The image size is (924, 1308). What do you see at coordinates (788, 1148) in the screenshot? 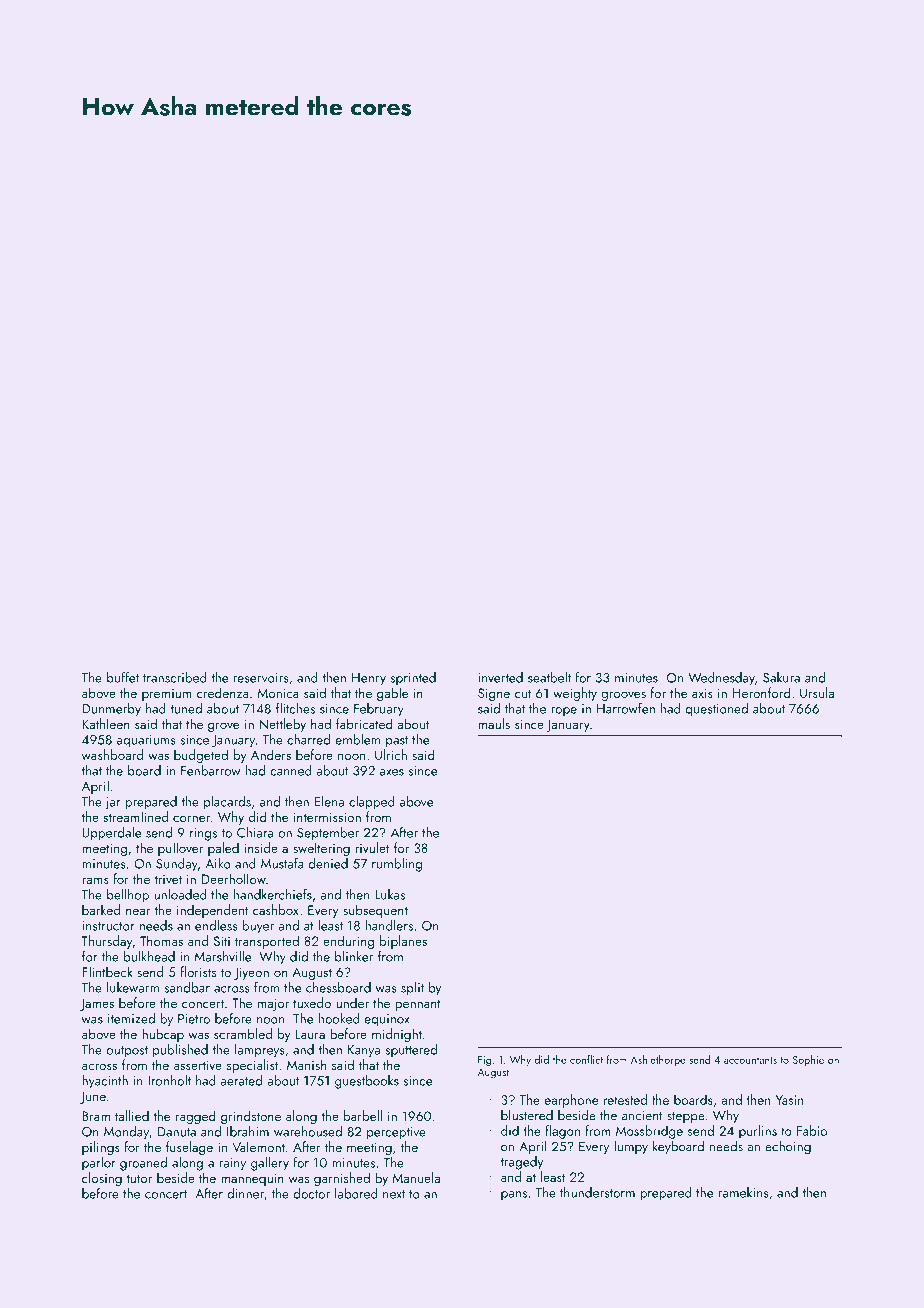
I see `echoing` at bounding box center [788, 1148].
